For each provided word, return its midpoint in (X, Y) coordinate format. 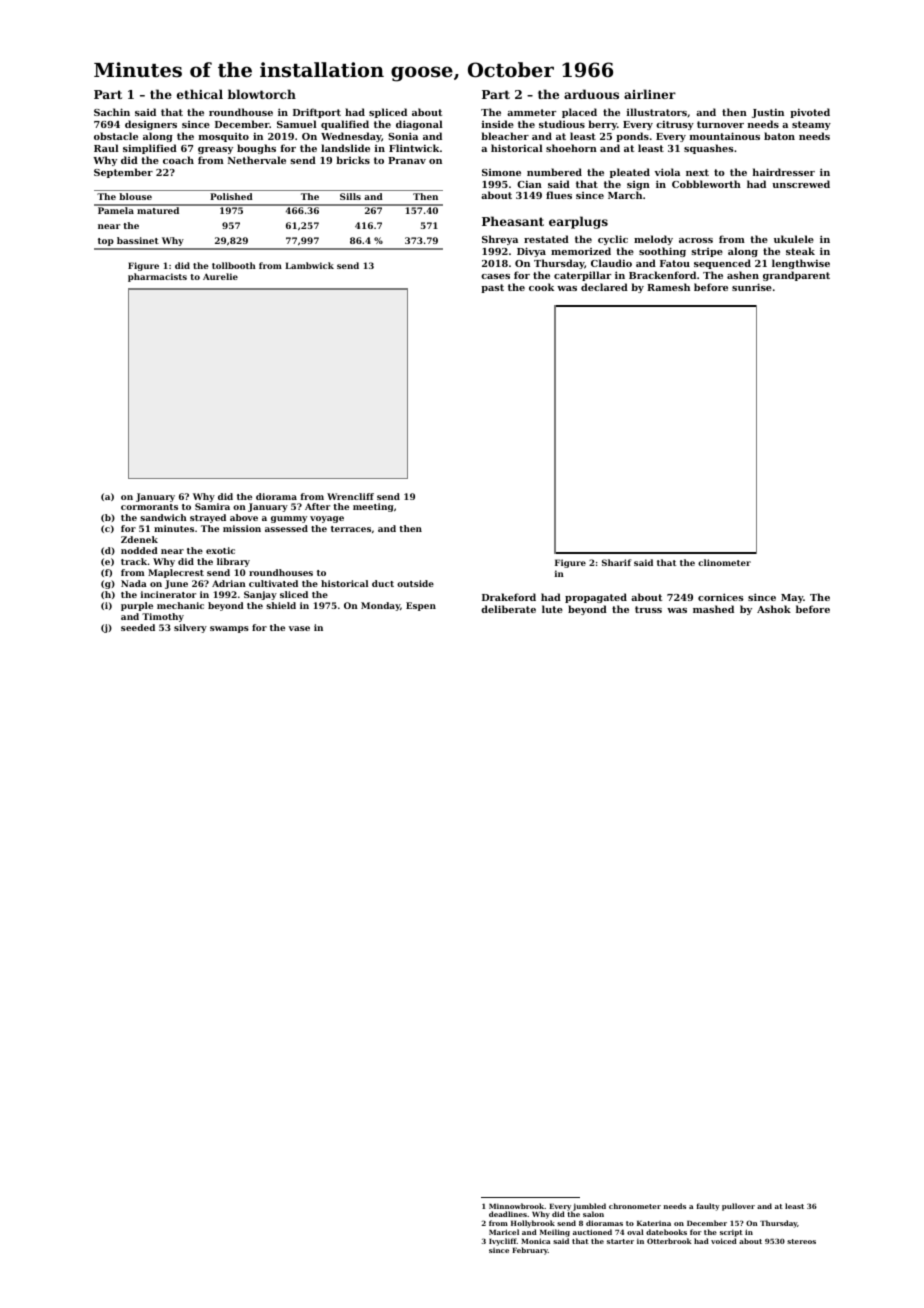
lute (552, 609)
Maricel (504, 1232)
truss (648, 609)
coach (178, 160)
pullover (738, 1207)
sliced (294, 594)
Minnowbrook (516, 1206)
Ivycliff (503, 1242)
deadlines (508, 1214)
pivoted (810, 113)
